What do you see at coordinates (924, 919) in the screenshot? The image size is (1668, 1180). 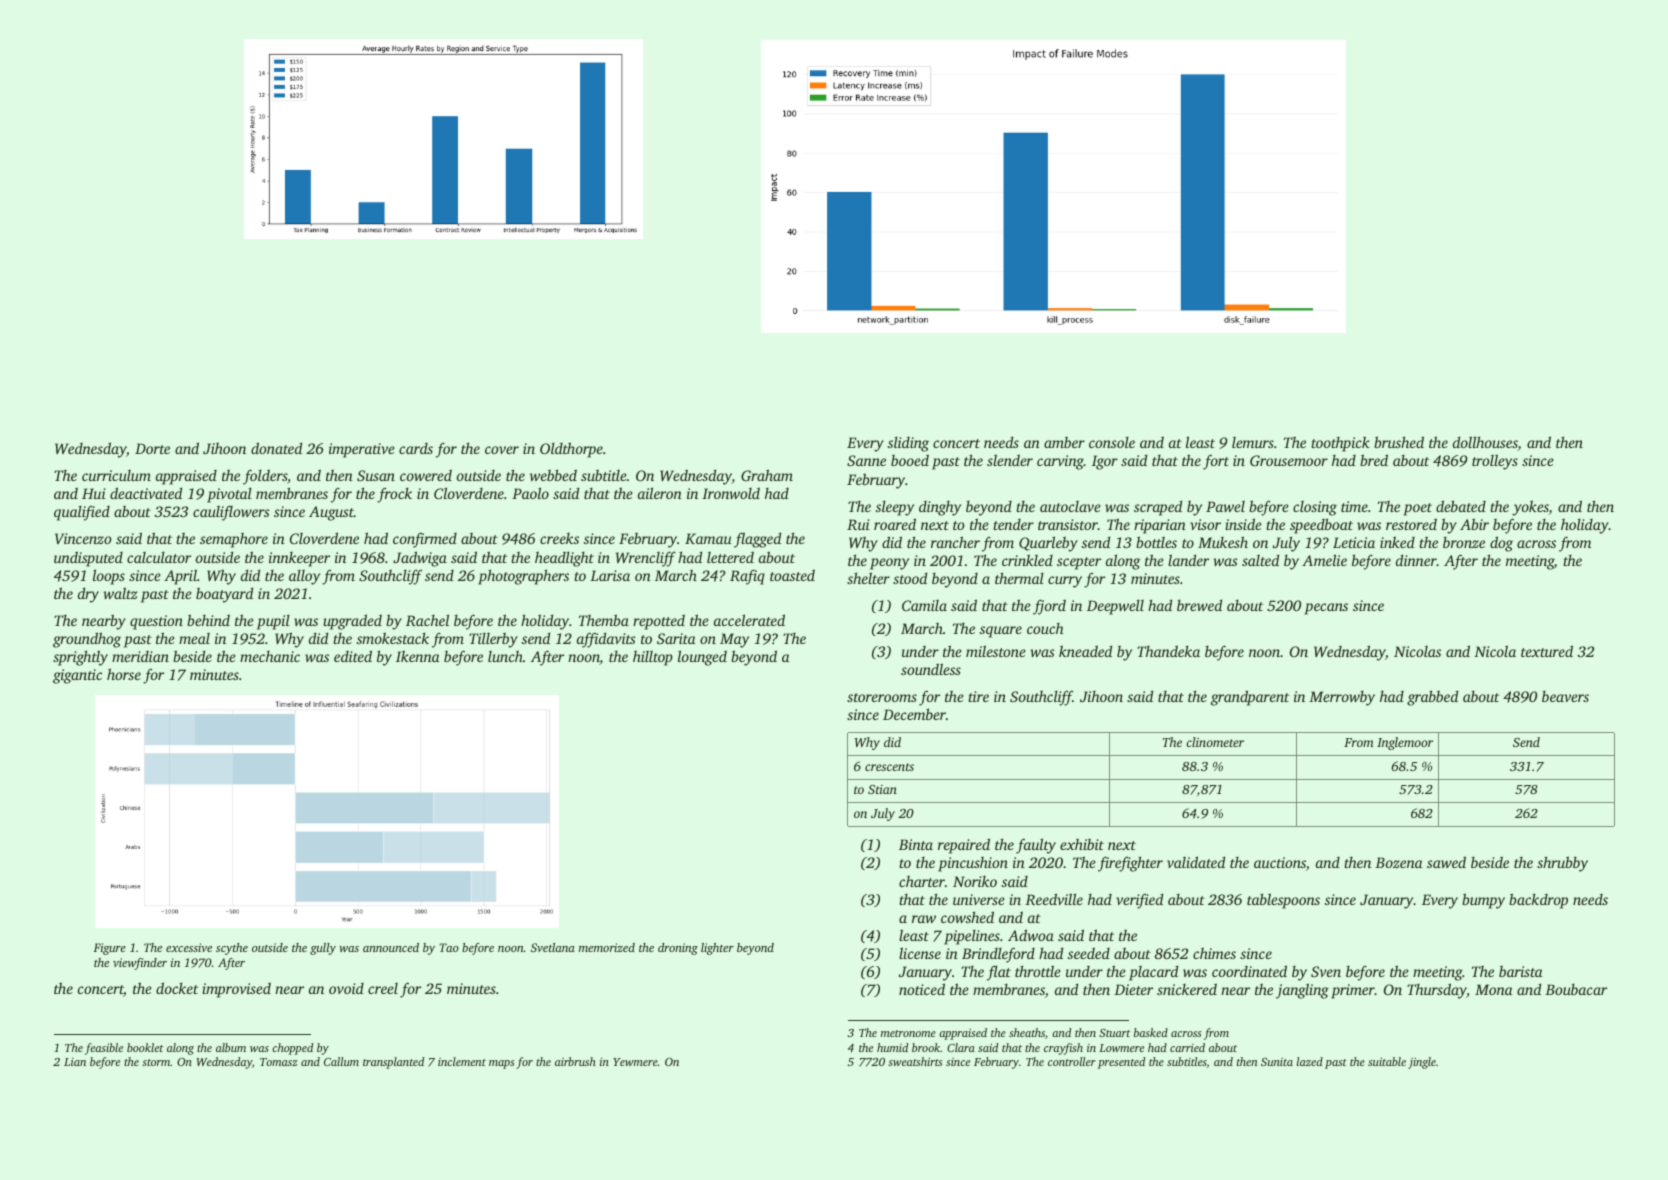 I see `raw` at bounding box center [924, 919].
